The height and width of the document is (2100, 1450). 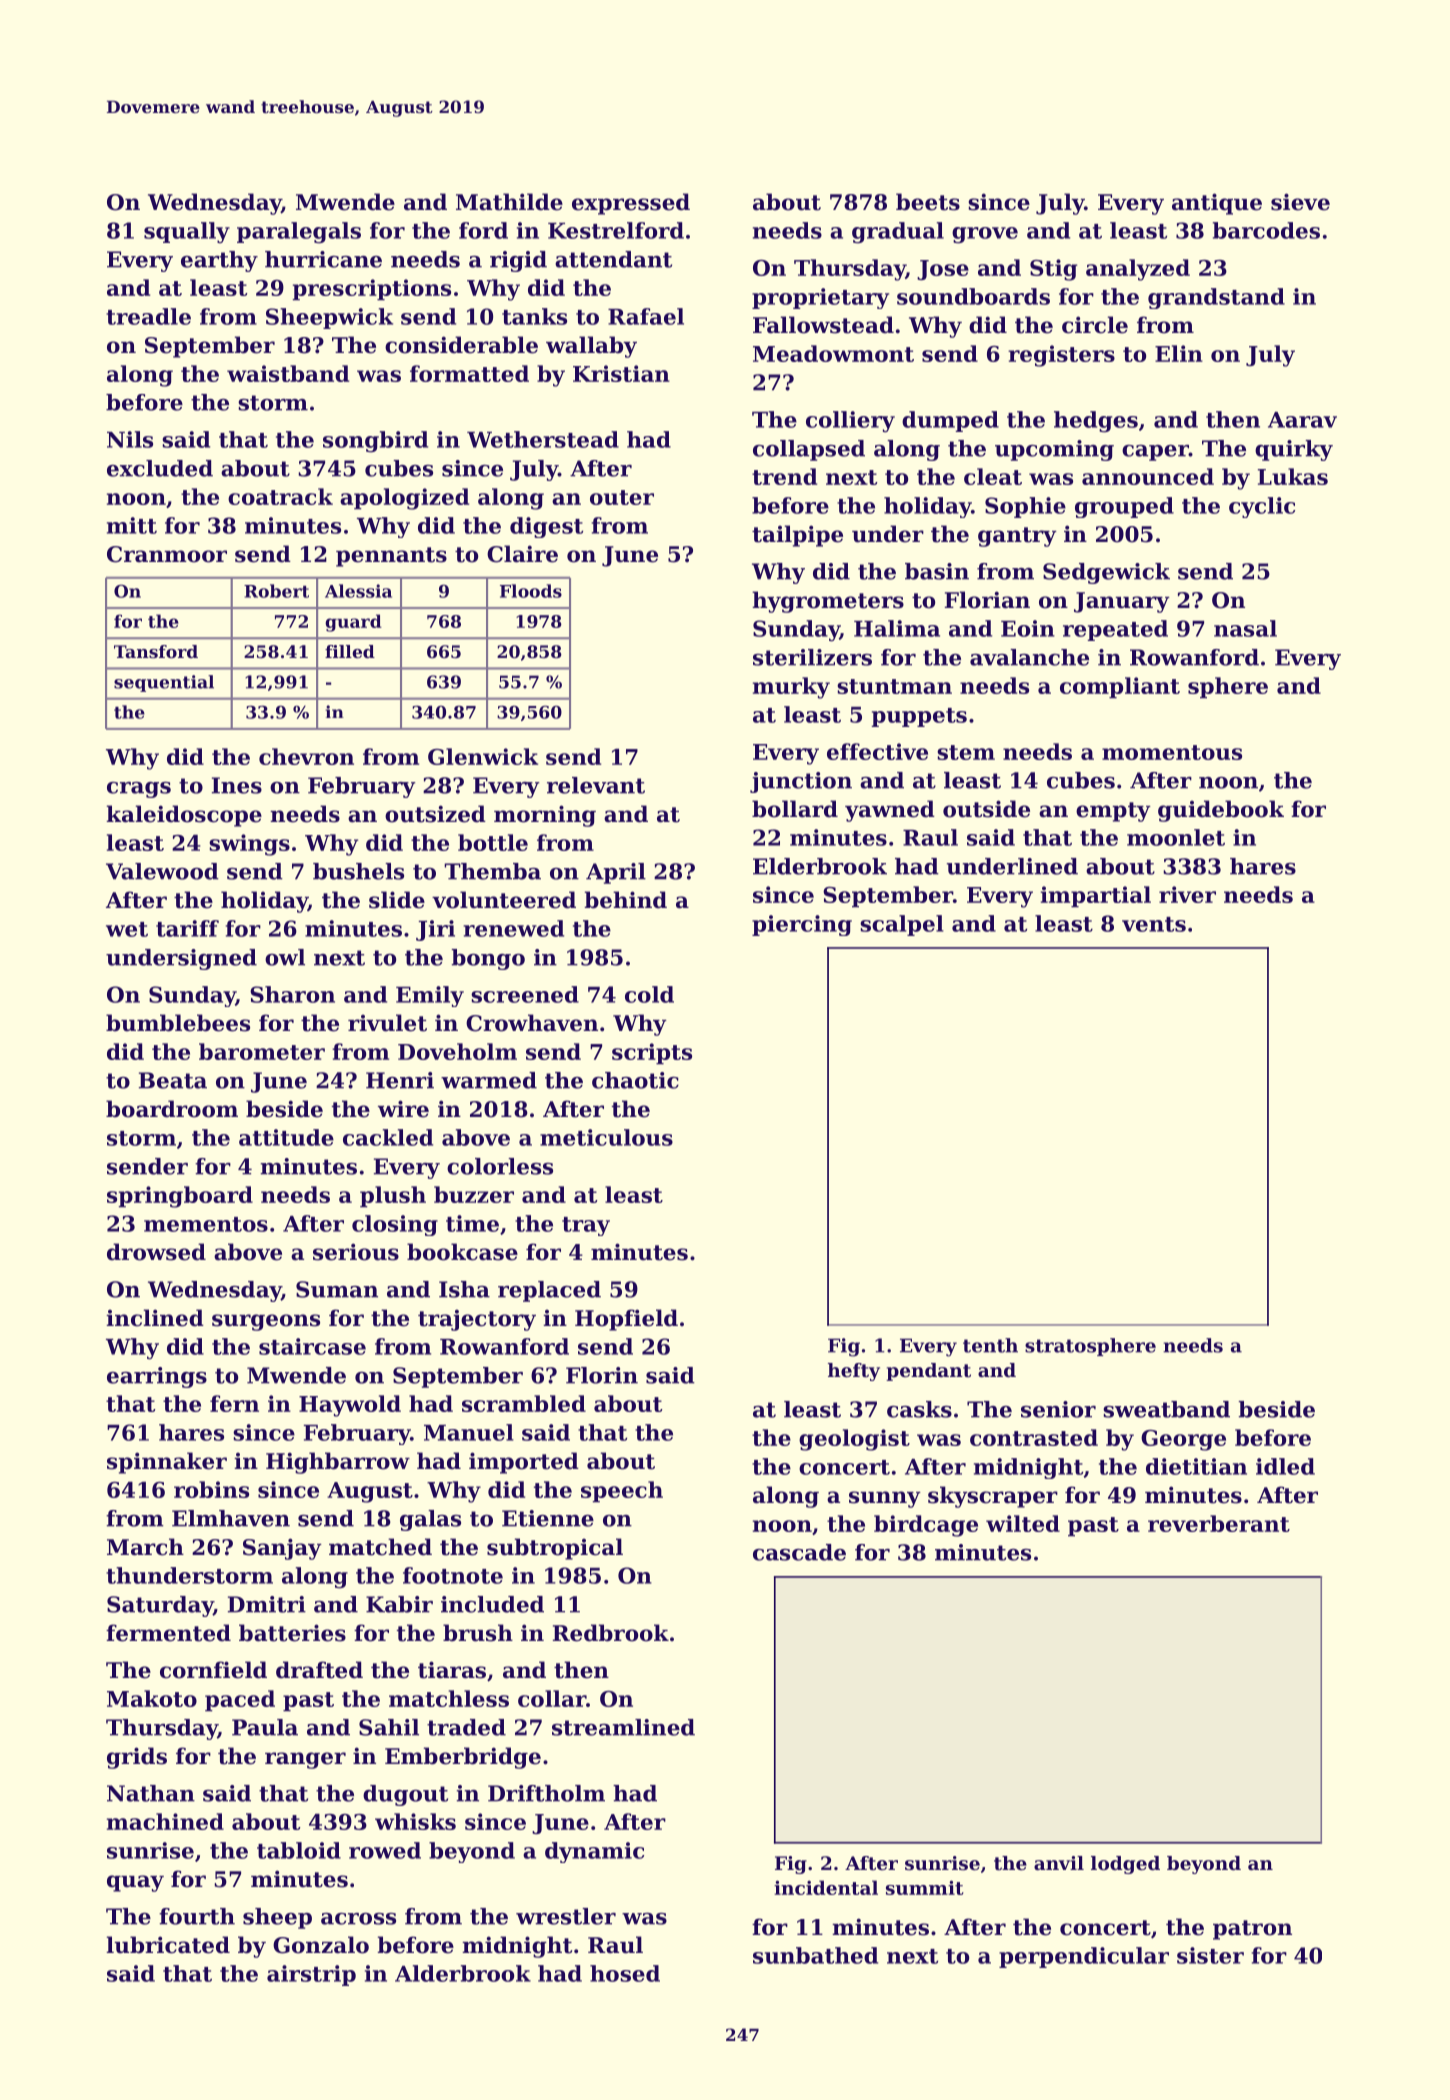 I want to click on Aarav, so click(x=1302, y=420).
